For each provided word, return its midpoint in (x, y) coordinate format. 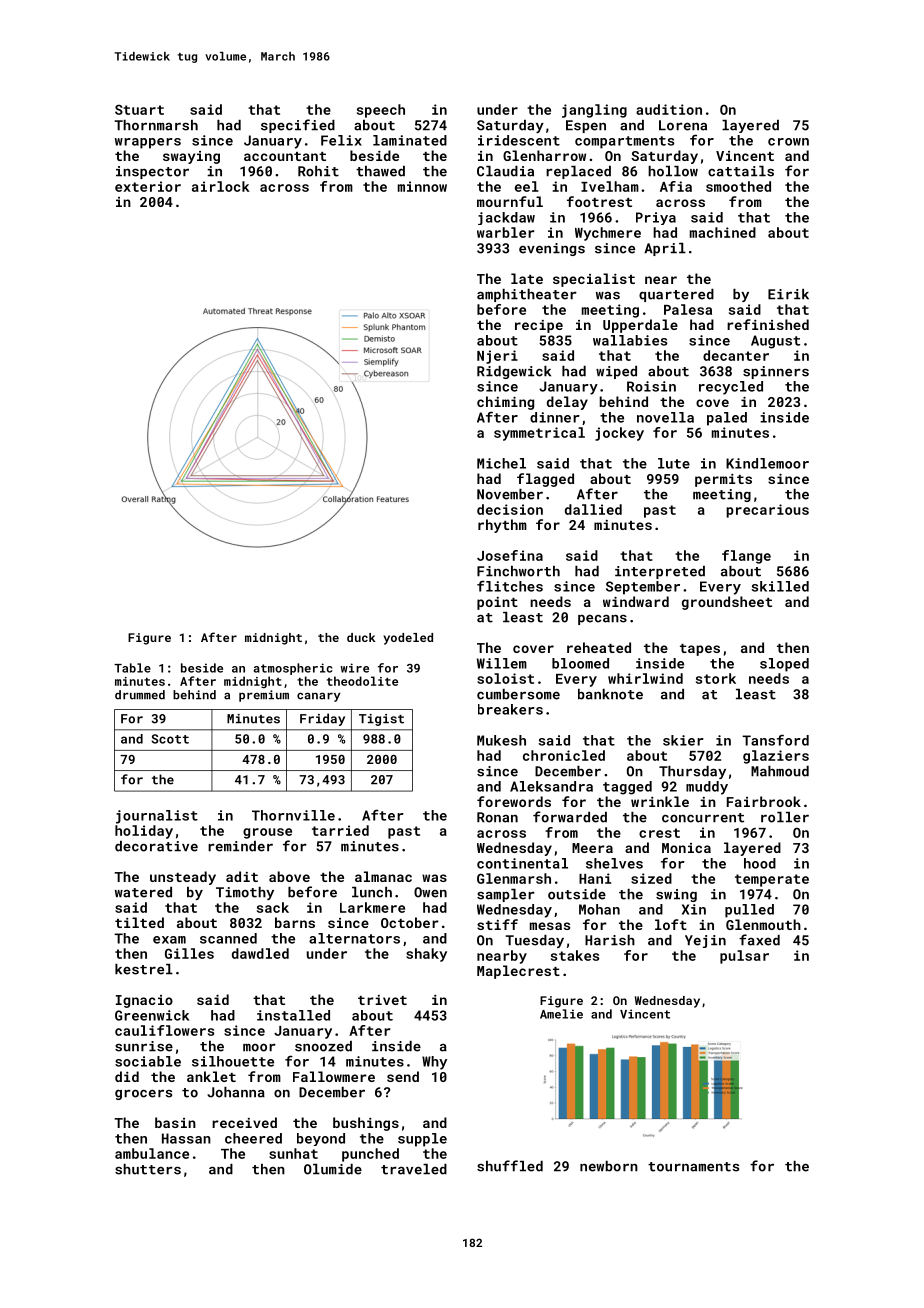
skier (683, 740)
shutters (148, 1169)
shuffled (510, 1166)
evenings (552, 249)
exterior (148, 186)
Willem (502, 663)
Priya (656, 218)
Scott (170, 739)
